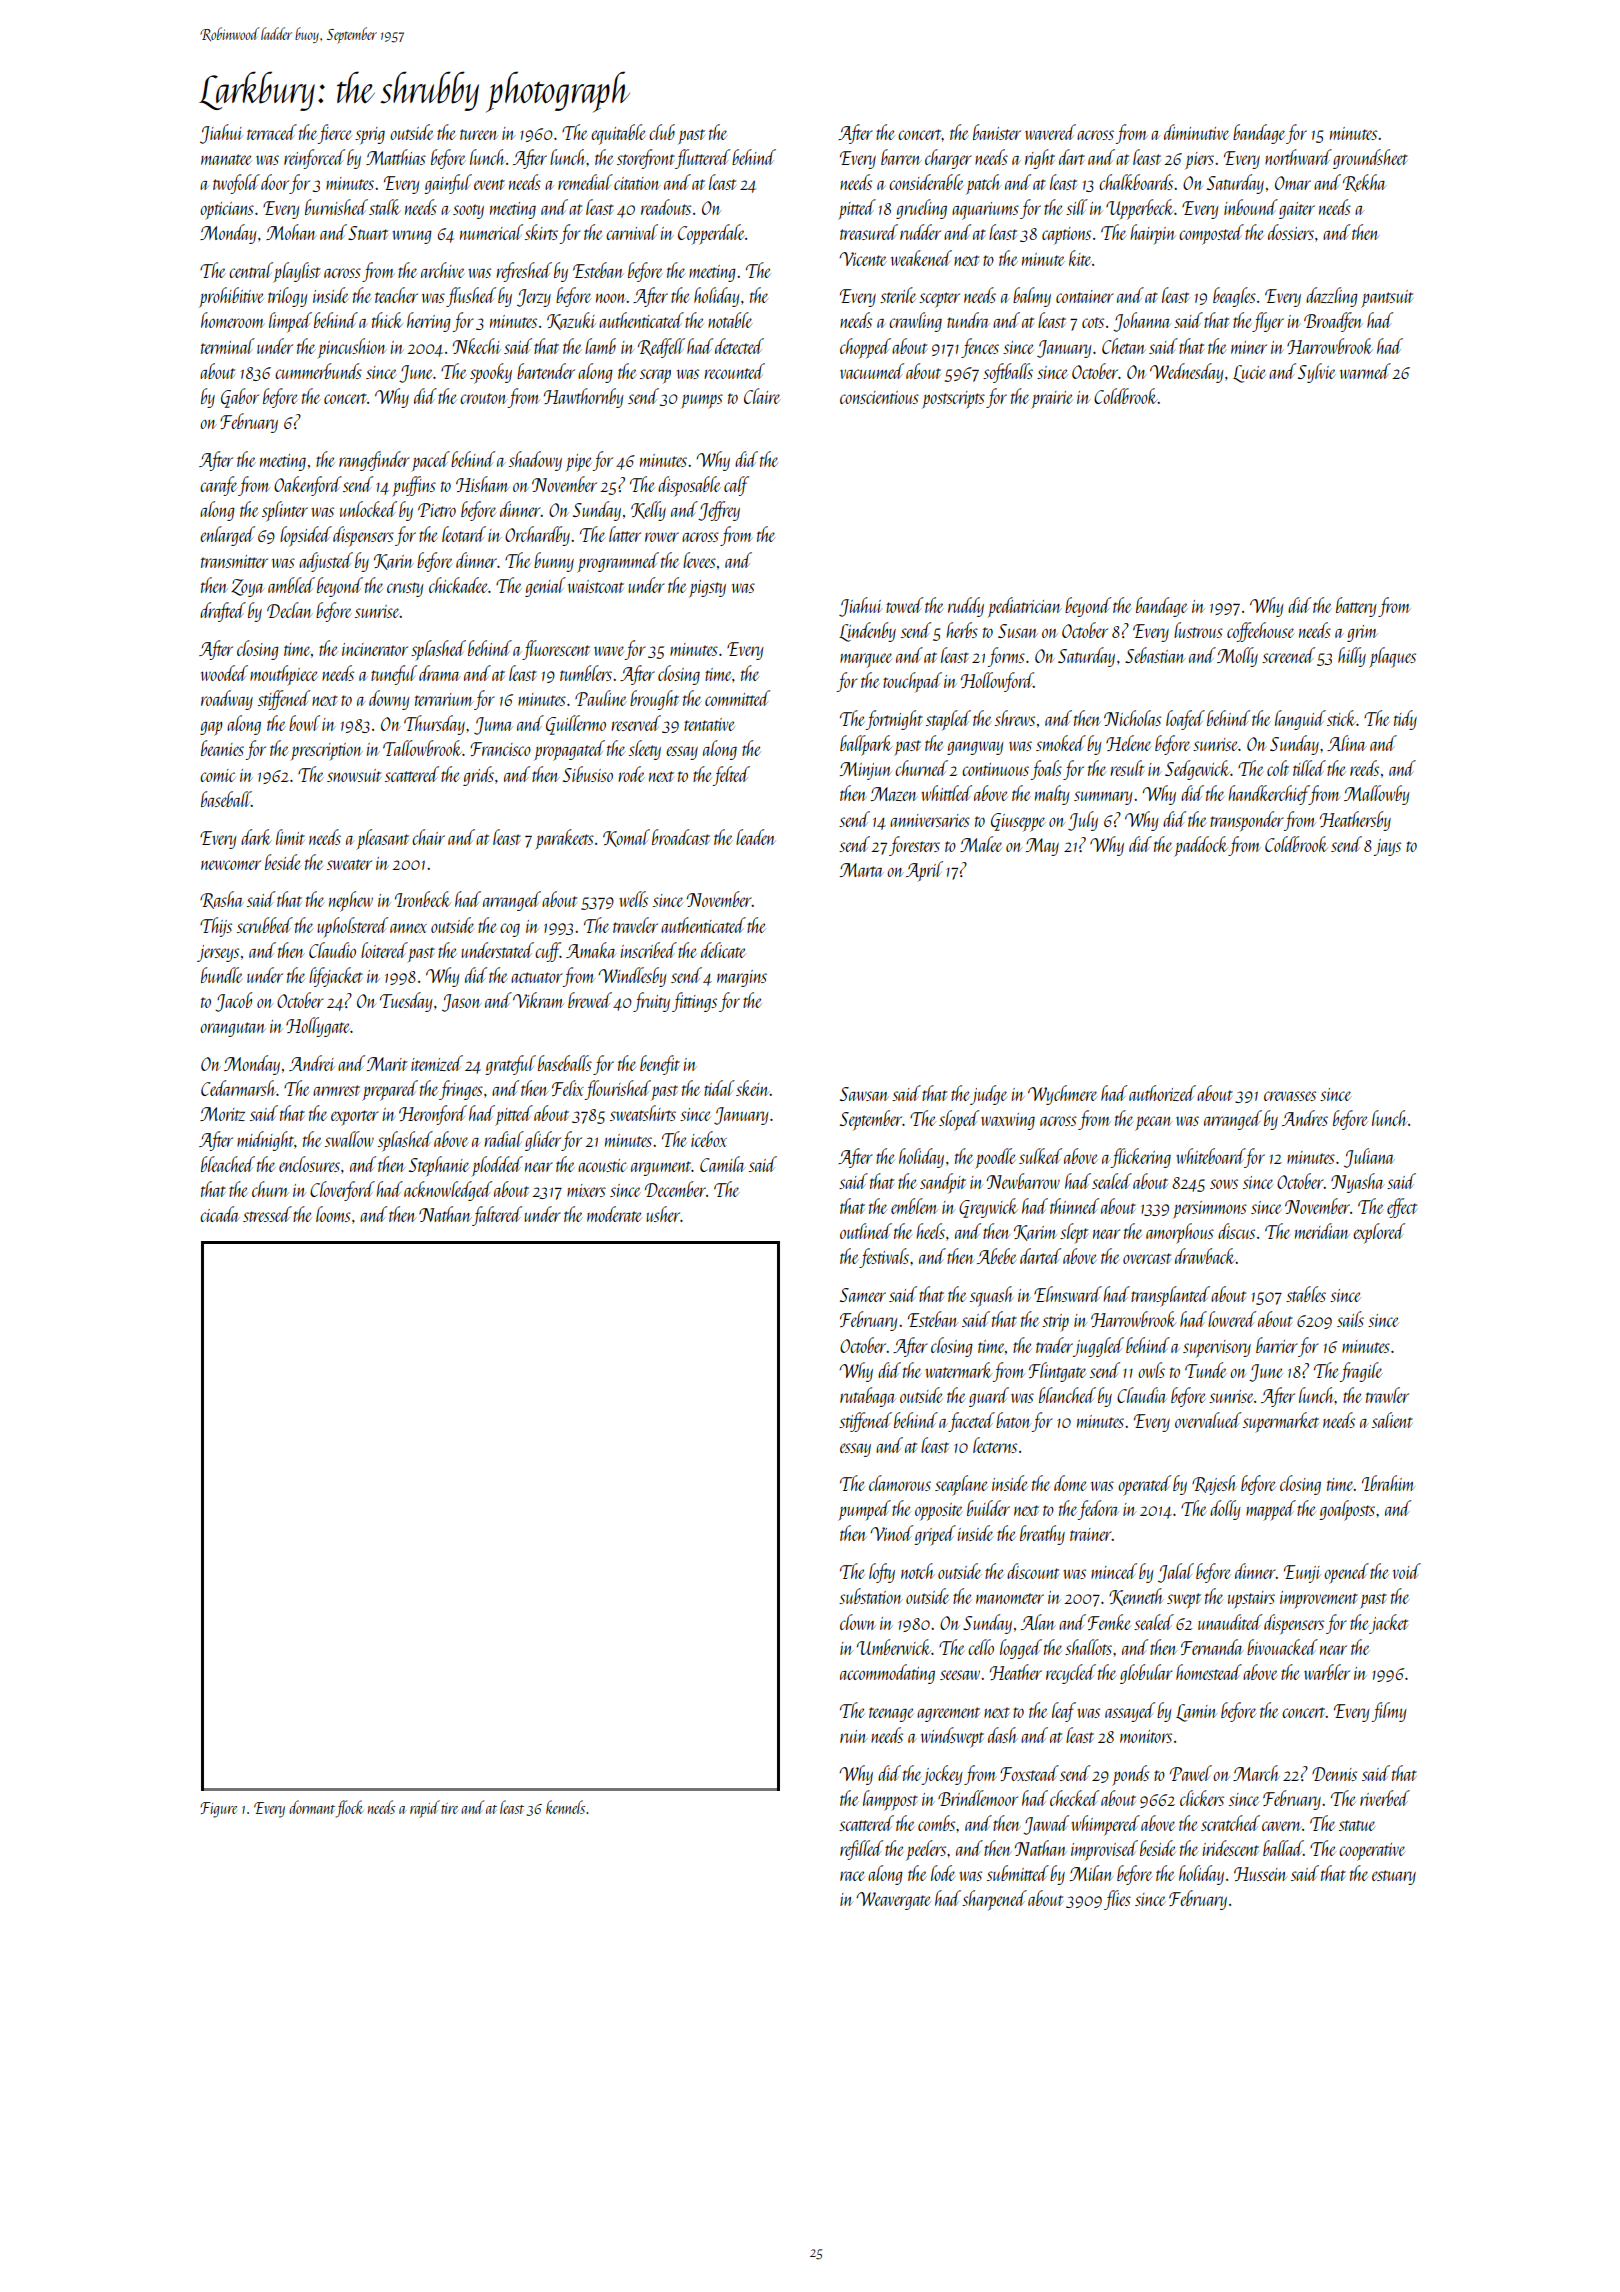 This page has height=2292, width=1620. I want to click on adjusted, so click(326, 562).
